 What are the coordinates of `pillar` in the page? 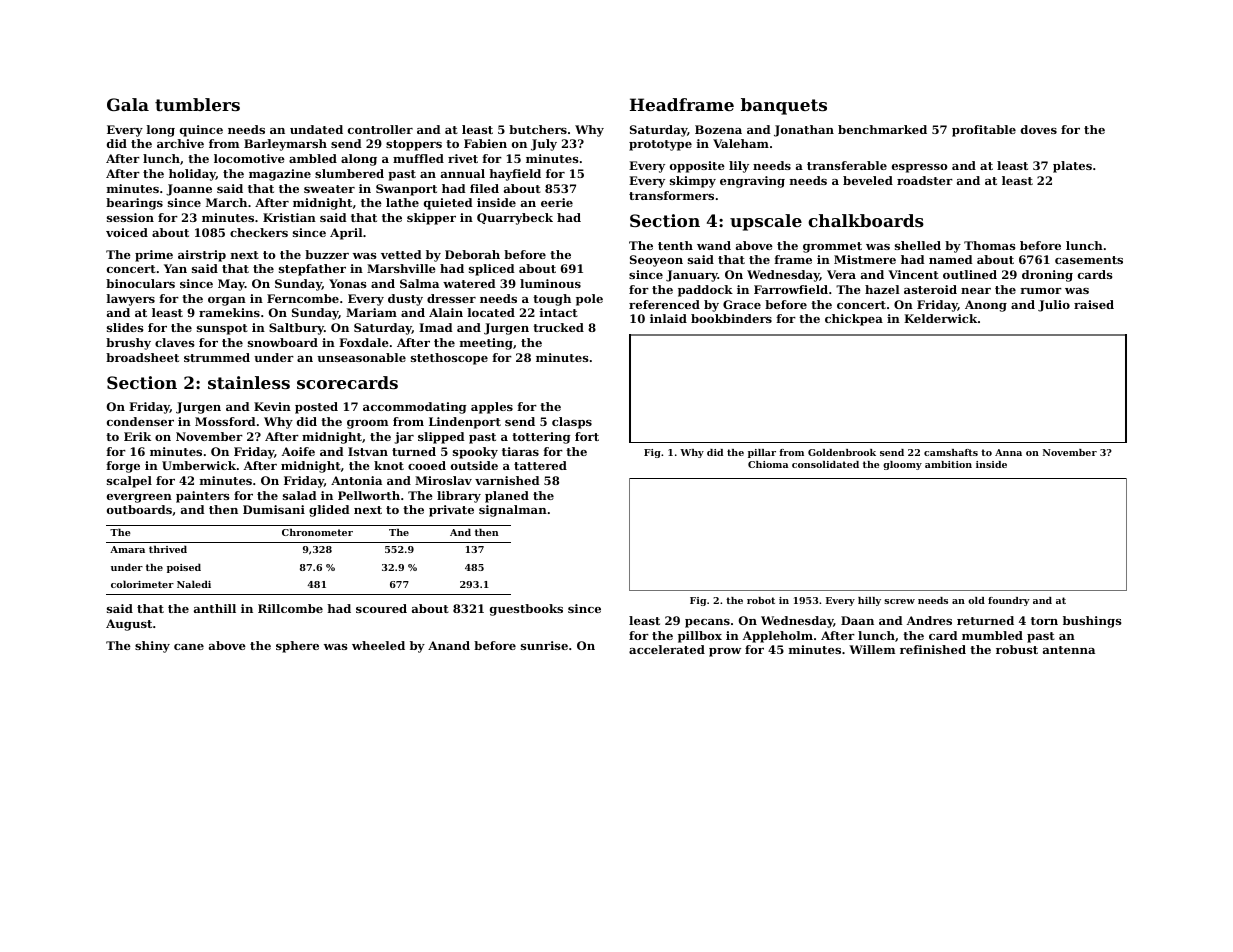 It's located at (762, 453).
